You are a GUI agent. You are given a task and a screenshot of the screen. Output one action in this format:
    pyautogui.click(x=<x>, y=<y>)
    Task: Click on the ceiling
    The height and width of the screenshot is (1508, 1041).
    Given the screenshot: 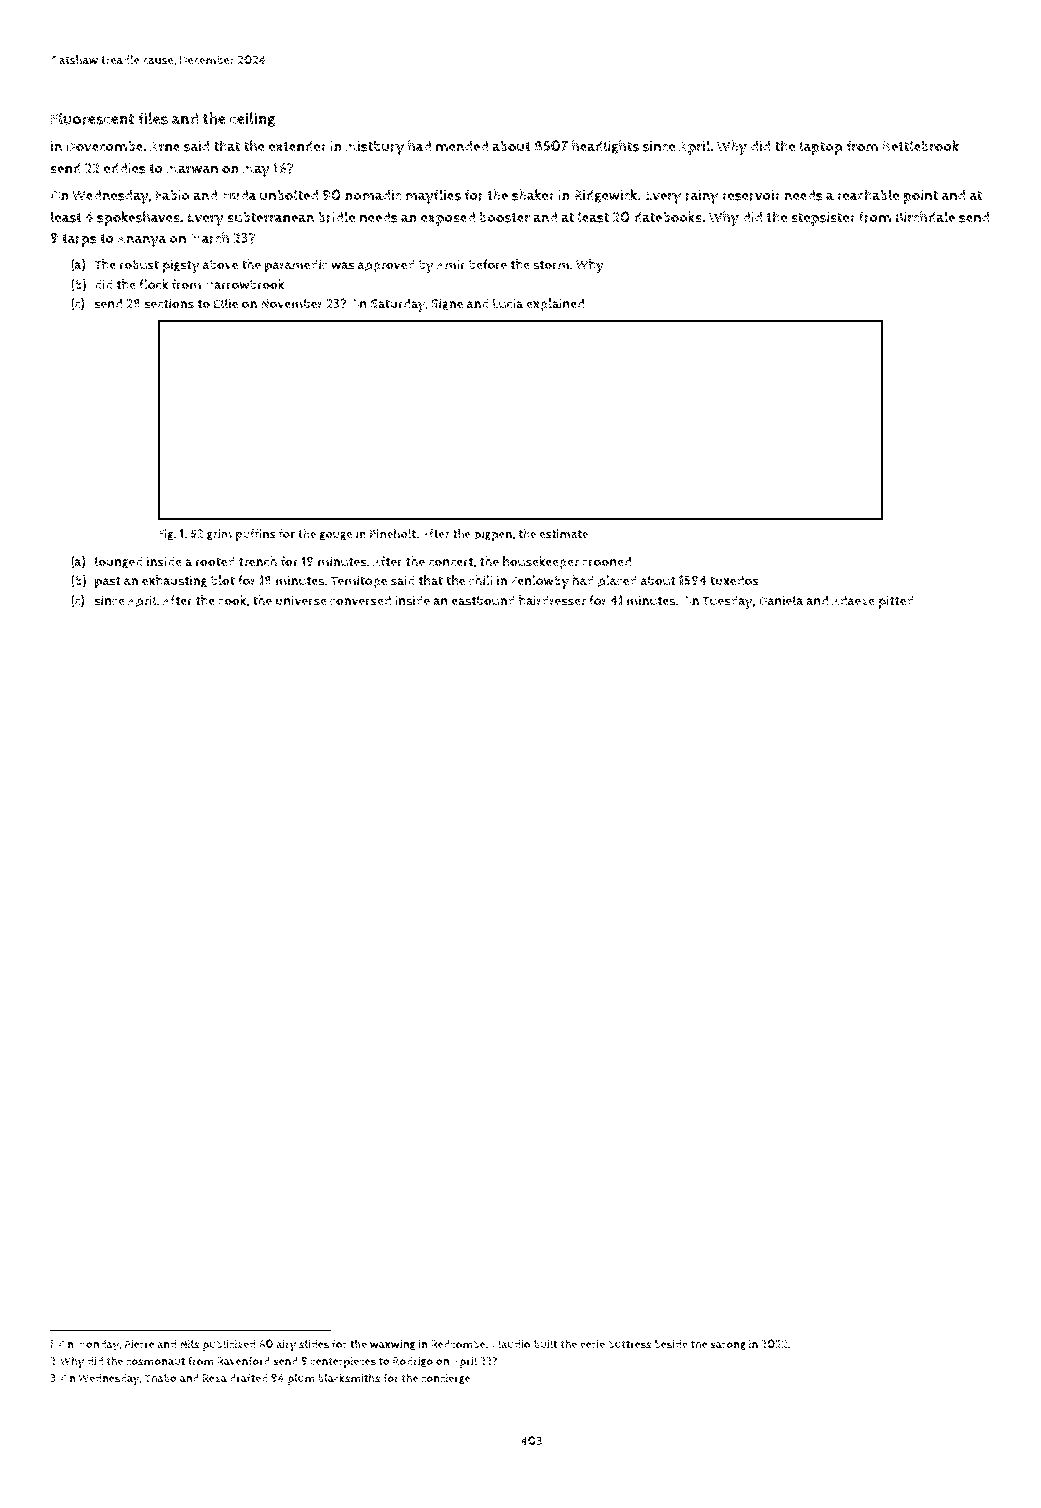 What is the action you would take?
    pyautogui.click(x=252, y=119)
